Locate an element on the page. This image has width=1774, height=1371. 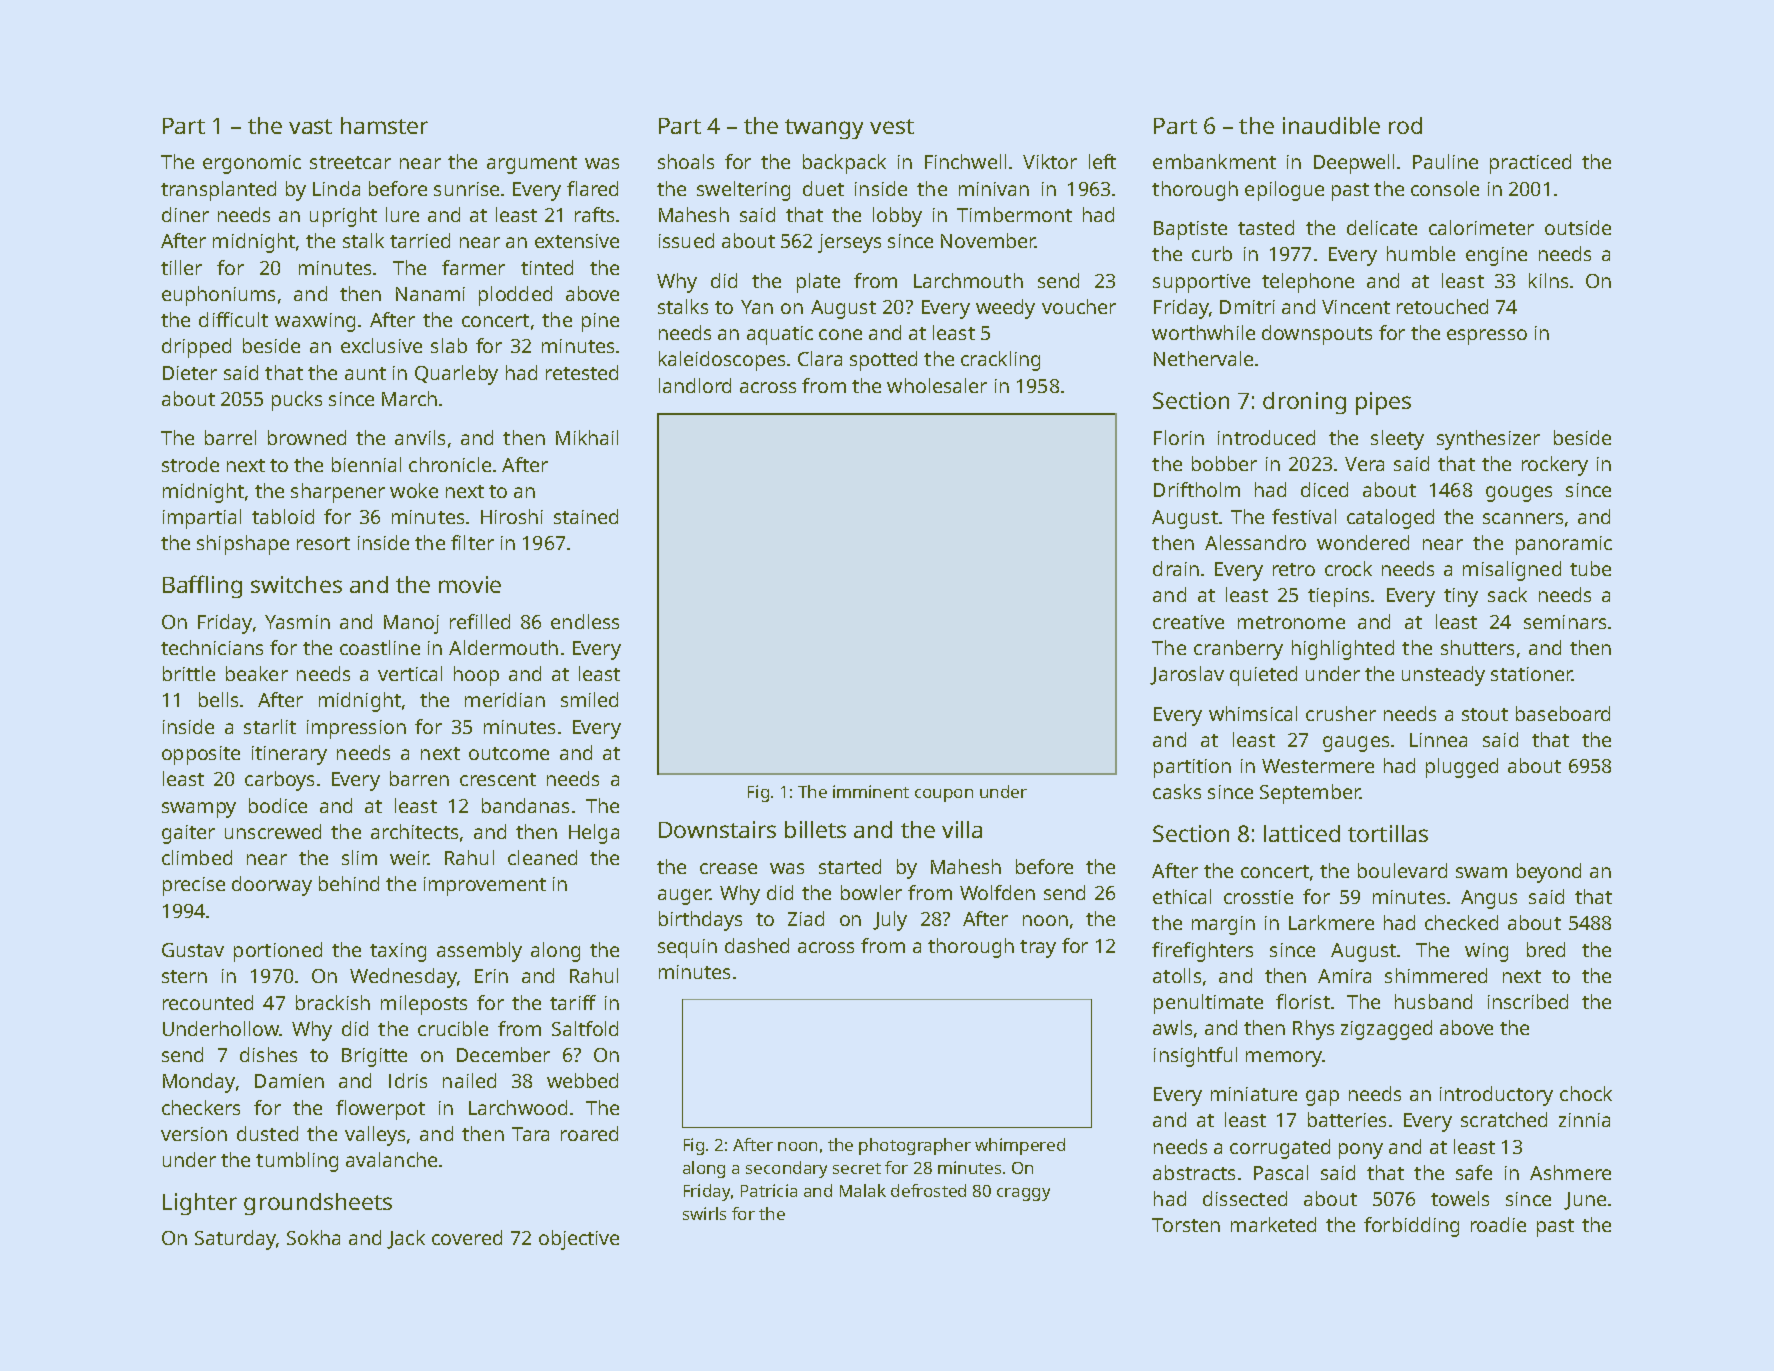
browned is located at coordinates (307, 437).
